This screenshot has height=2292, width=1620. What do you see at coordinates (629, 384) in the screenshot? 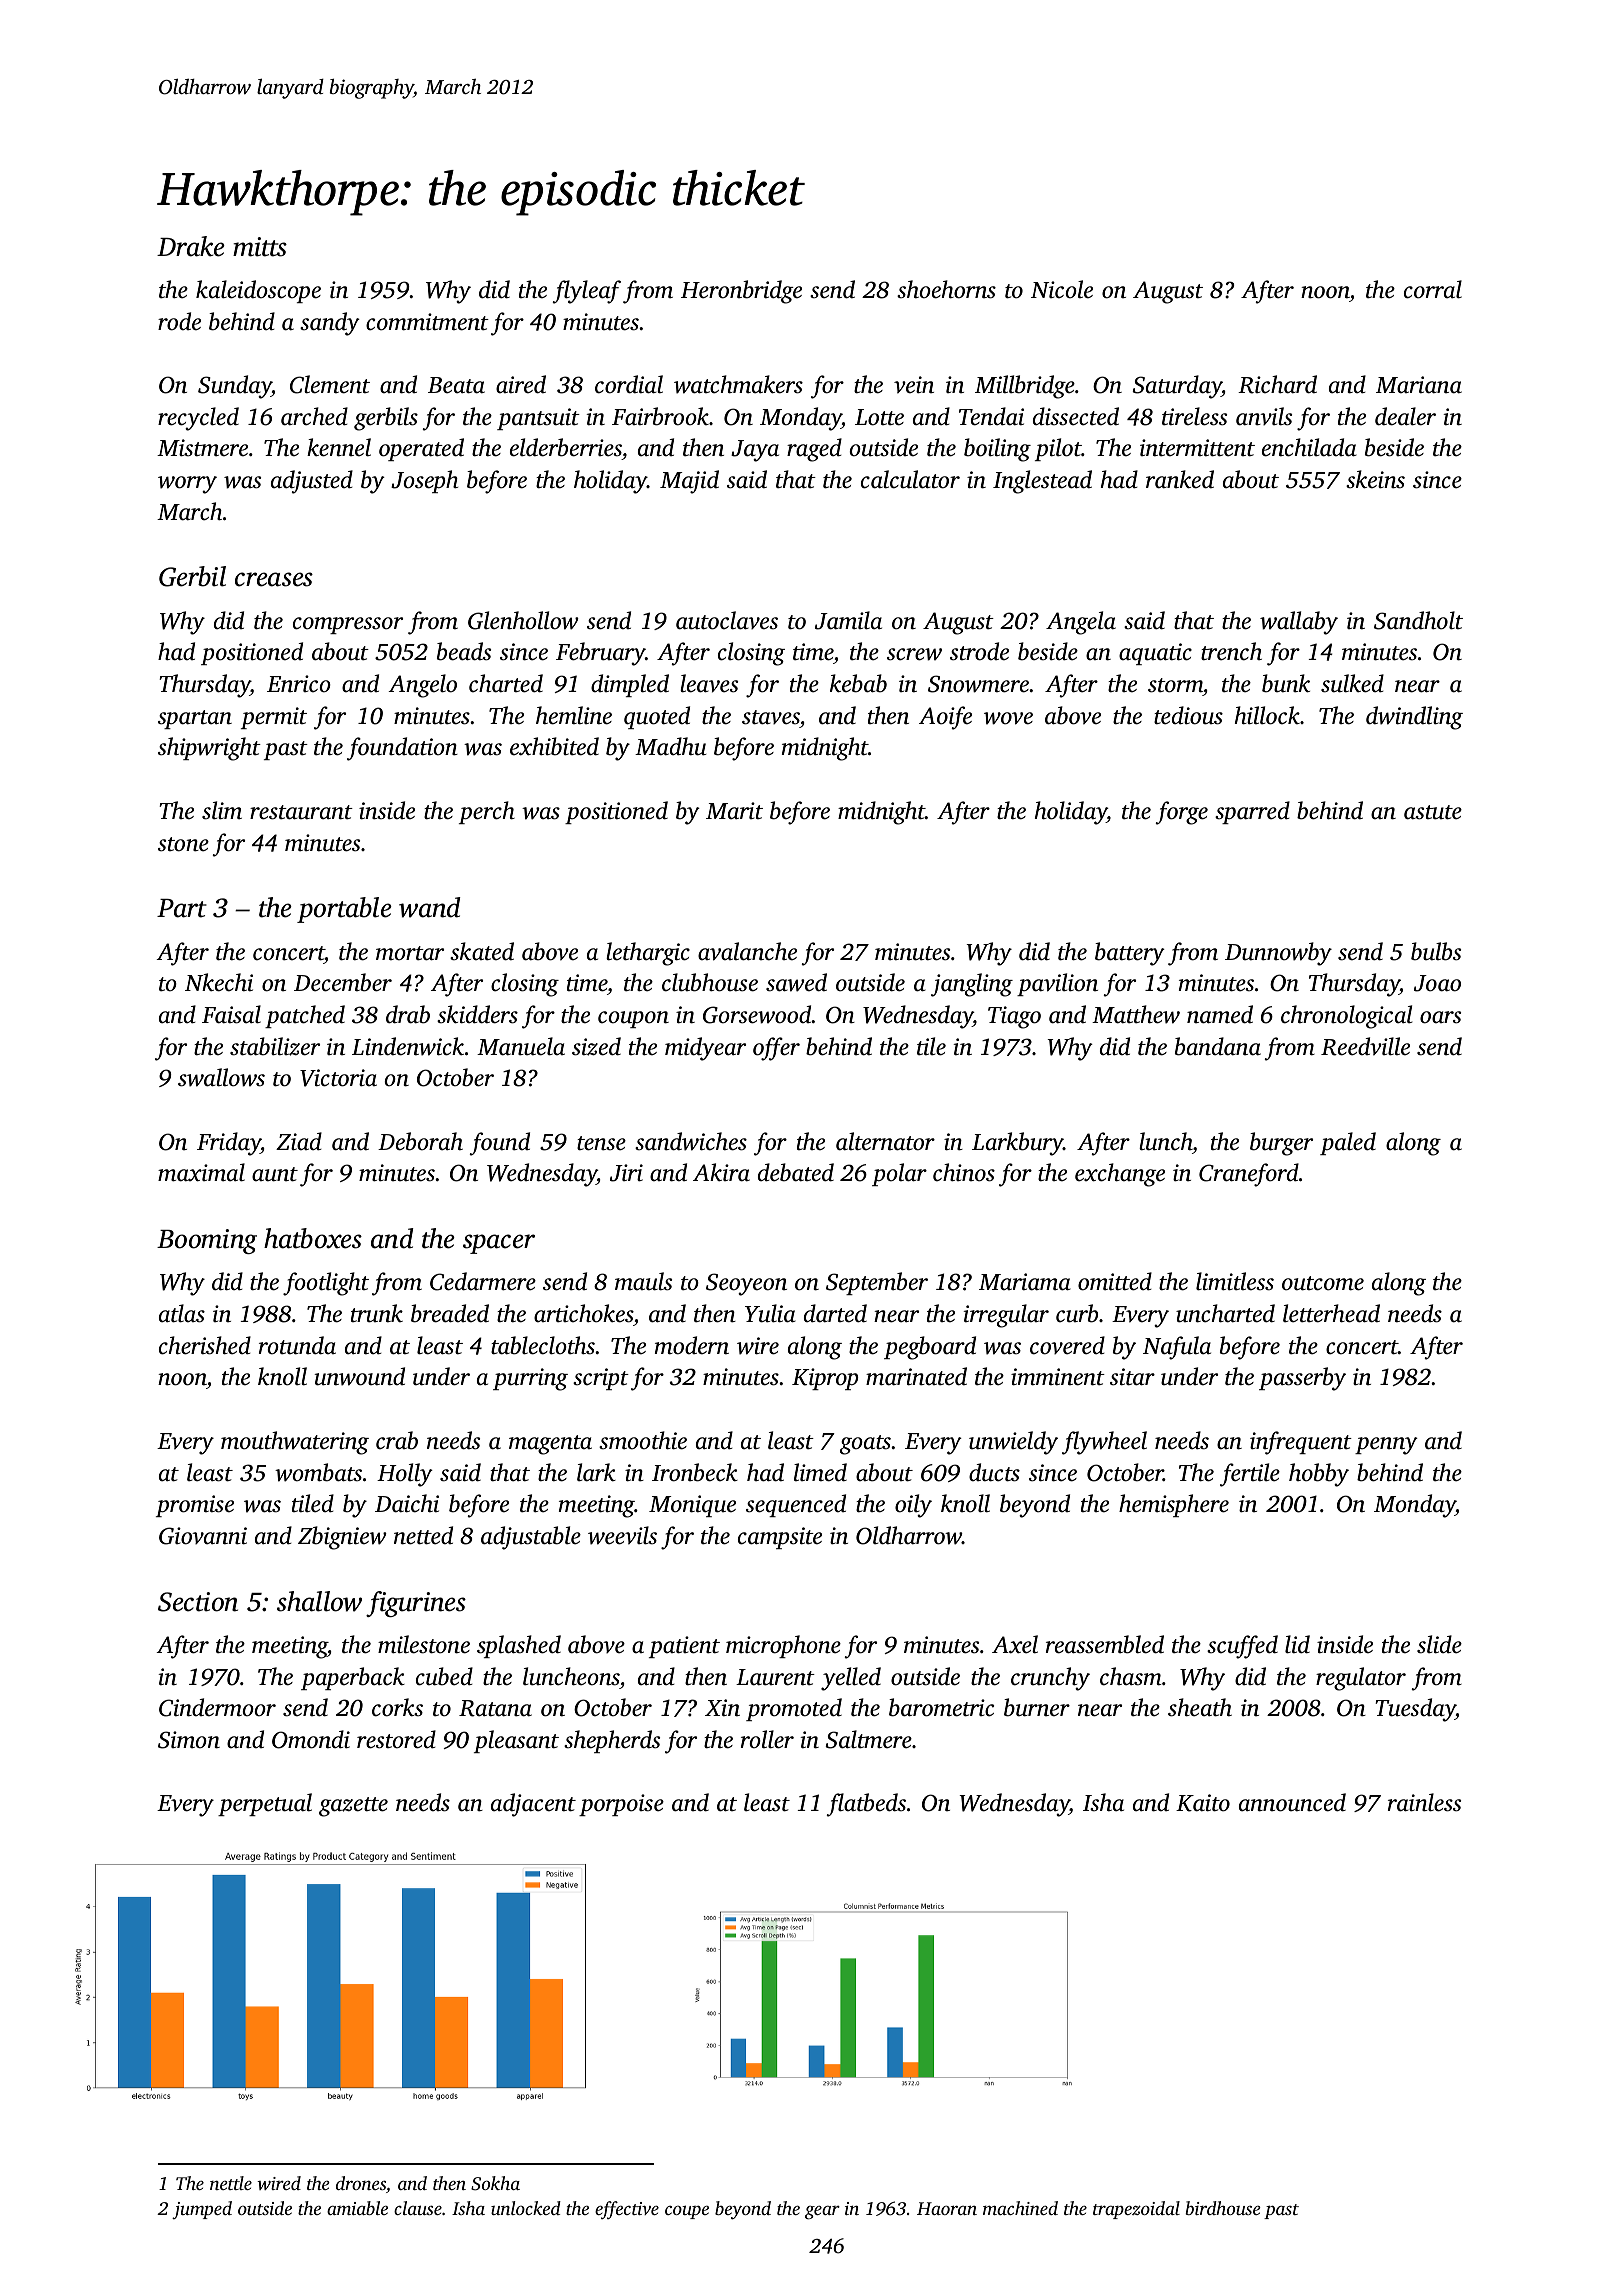
I see `cordial` at bounding box center [629, 384].
